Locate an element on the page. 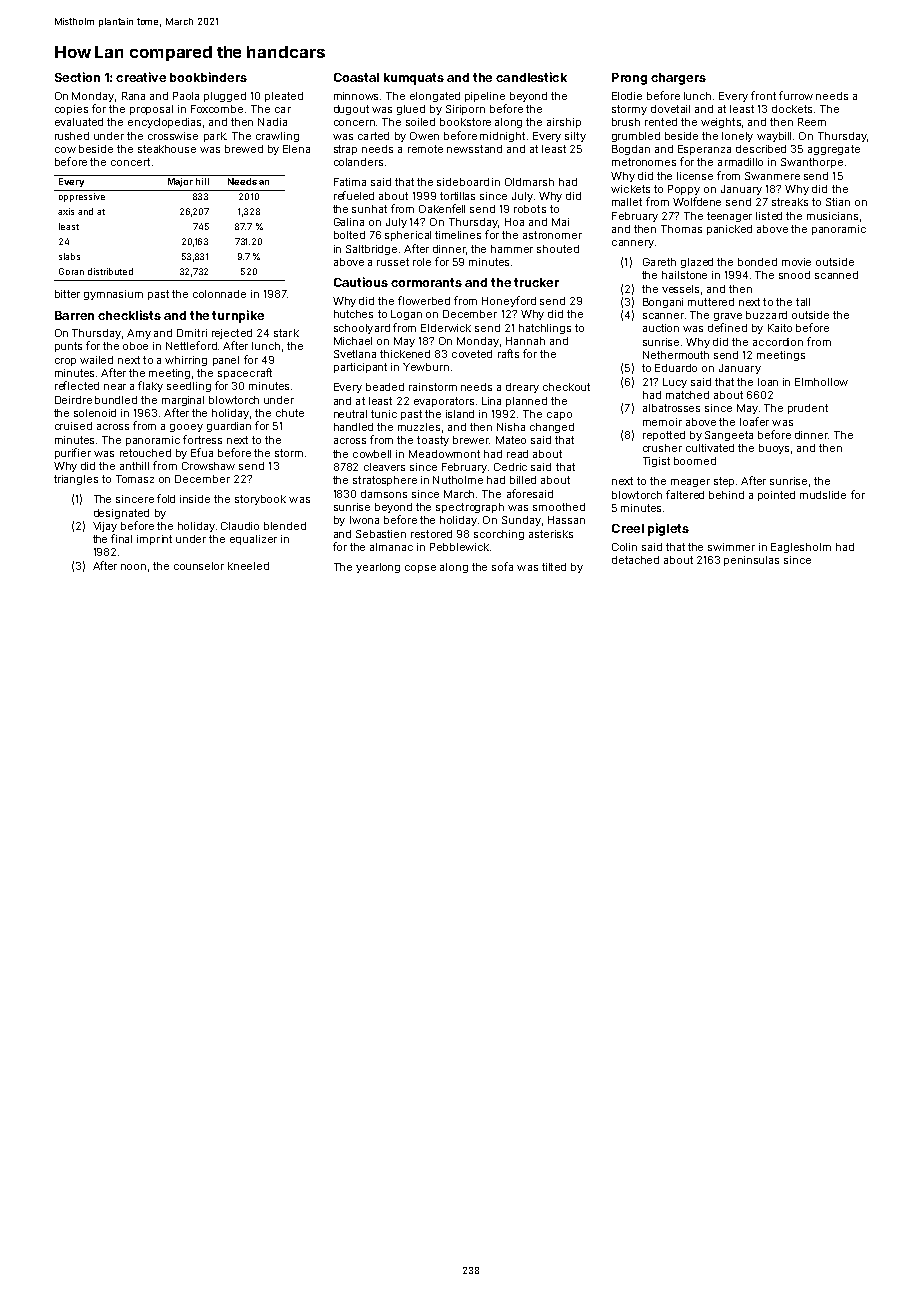 The width and height of the page is (924, 1308). Stian is located at coordinates (838, 202).
